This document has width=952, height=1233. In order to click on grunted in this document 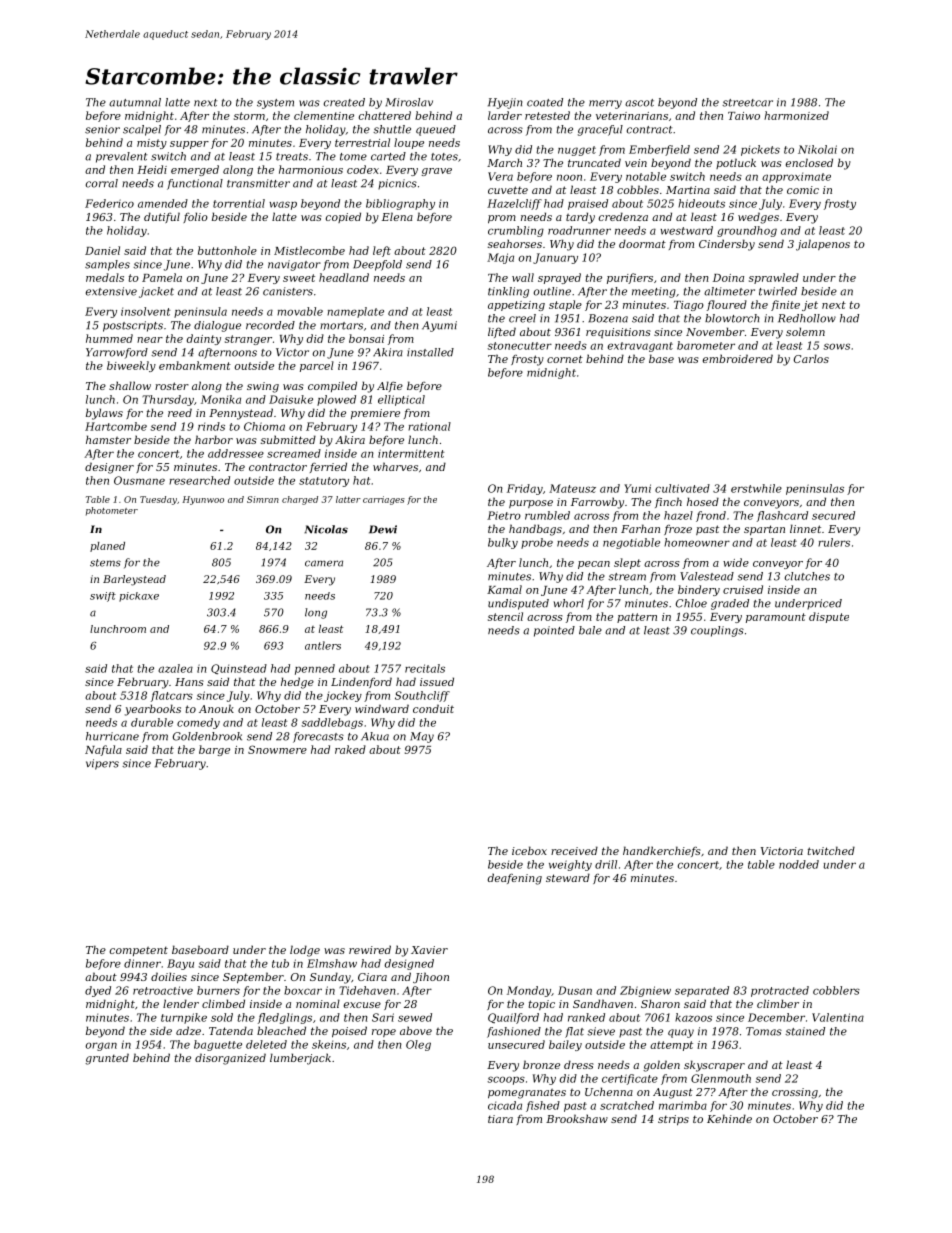, I will do `click(107, 1059)`.
